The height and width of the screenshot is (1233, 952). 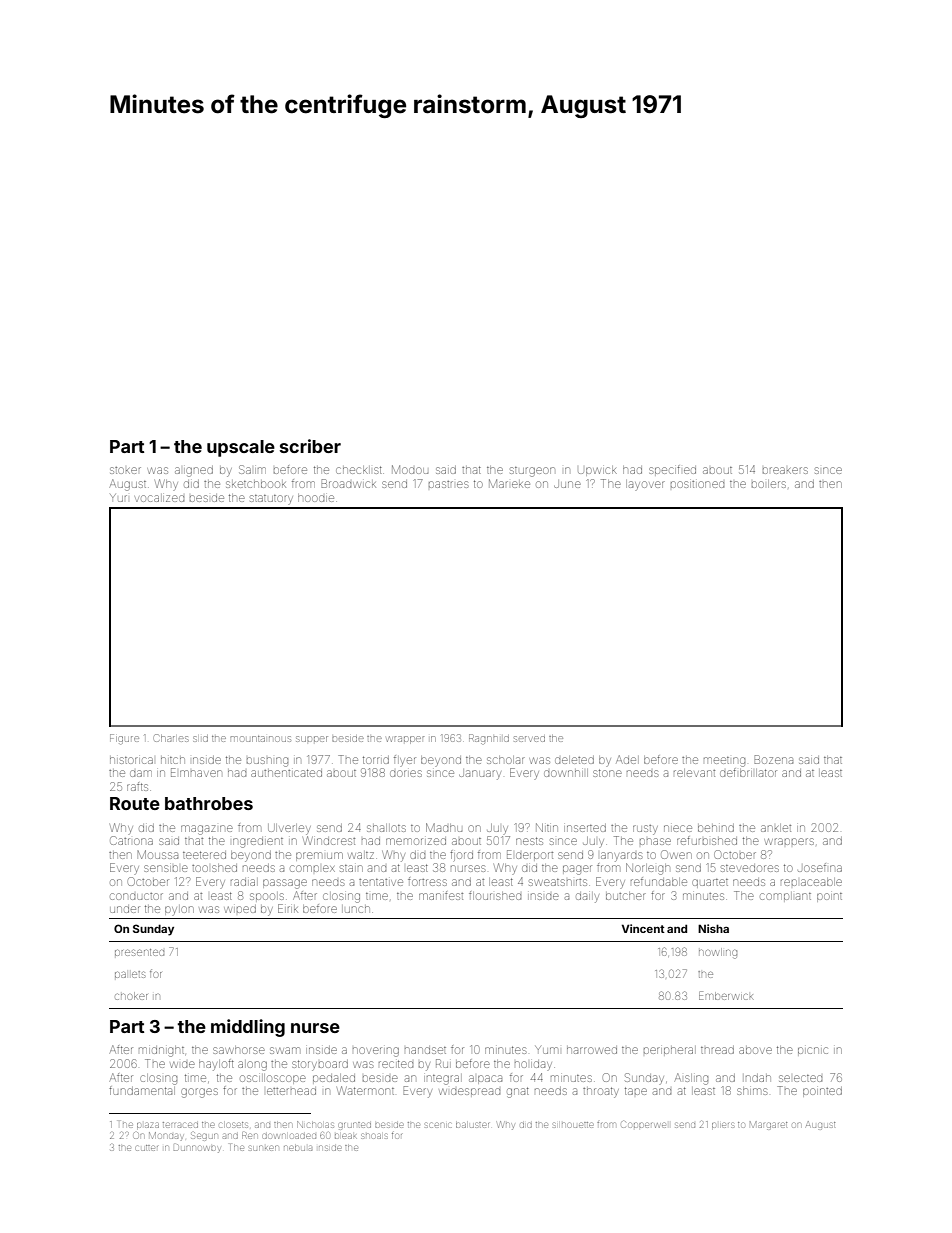 I want to click on checklist, so click(x=359, y=470).
